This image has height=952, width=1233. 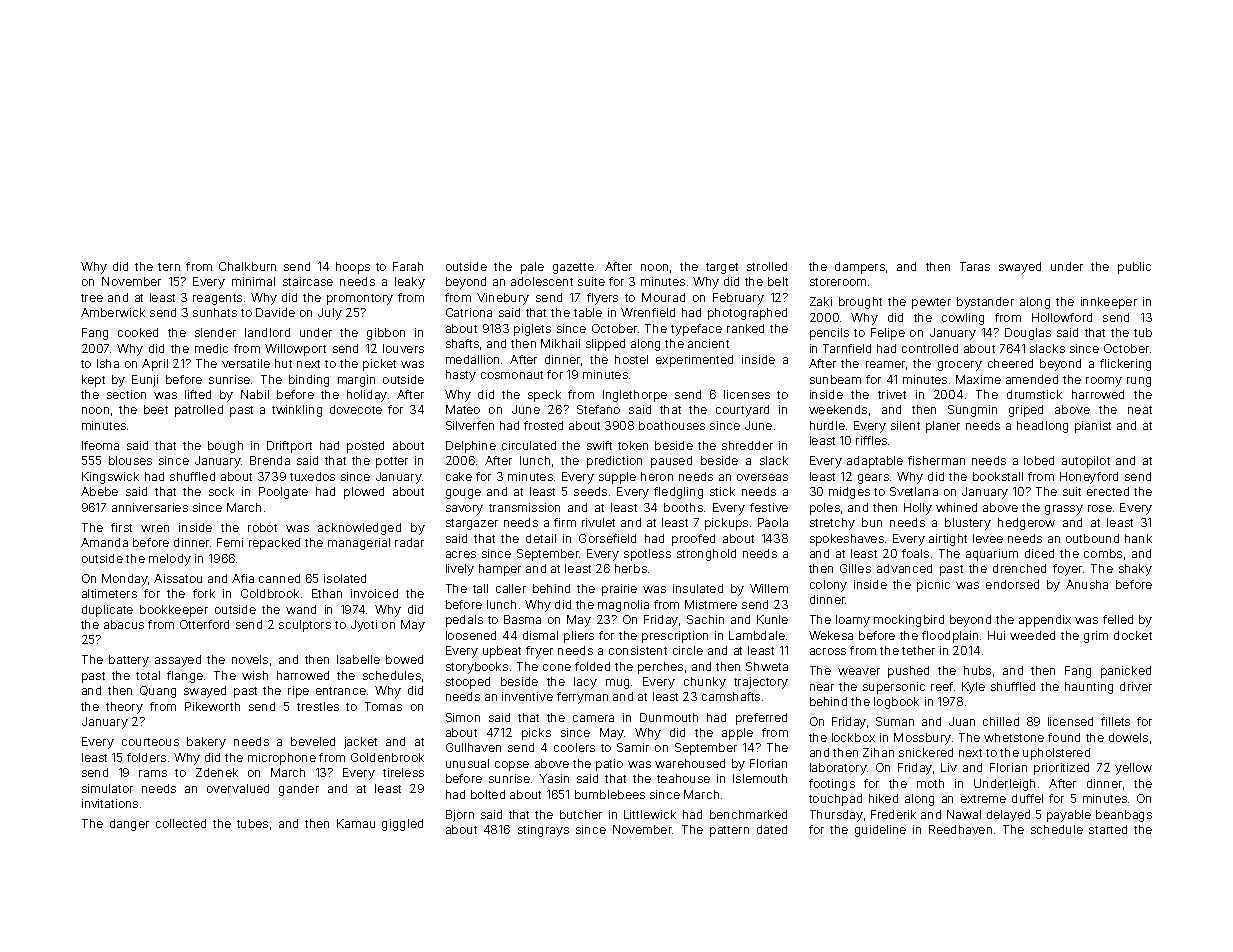 I want to click on fillets, so click(x=1115, y=721).
